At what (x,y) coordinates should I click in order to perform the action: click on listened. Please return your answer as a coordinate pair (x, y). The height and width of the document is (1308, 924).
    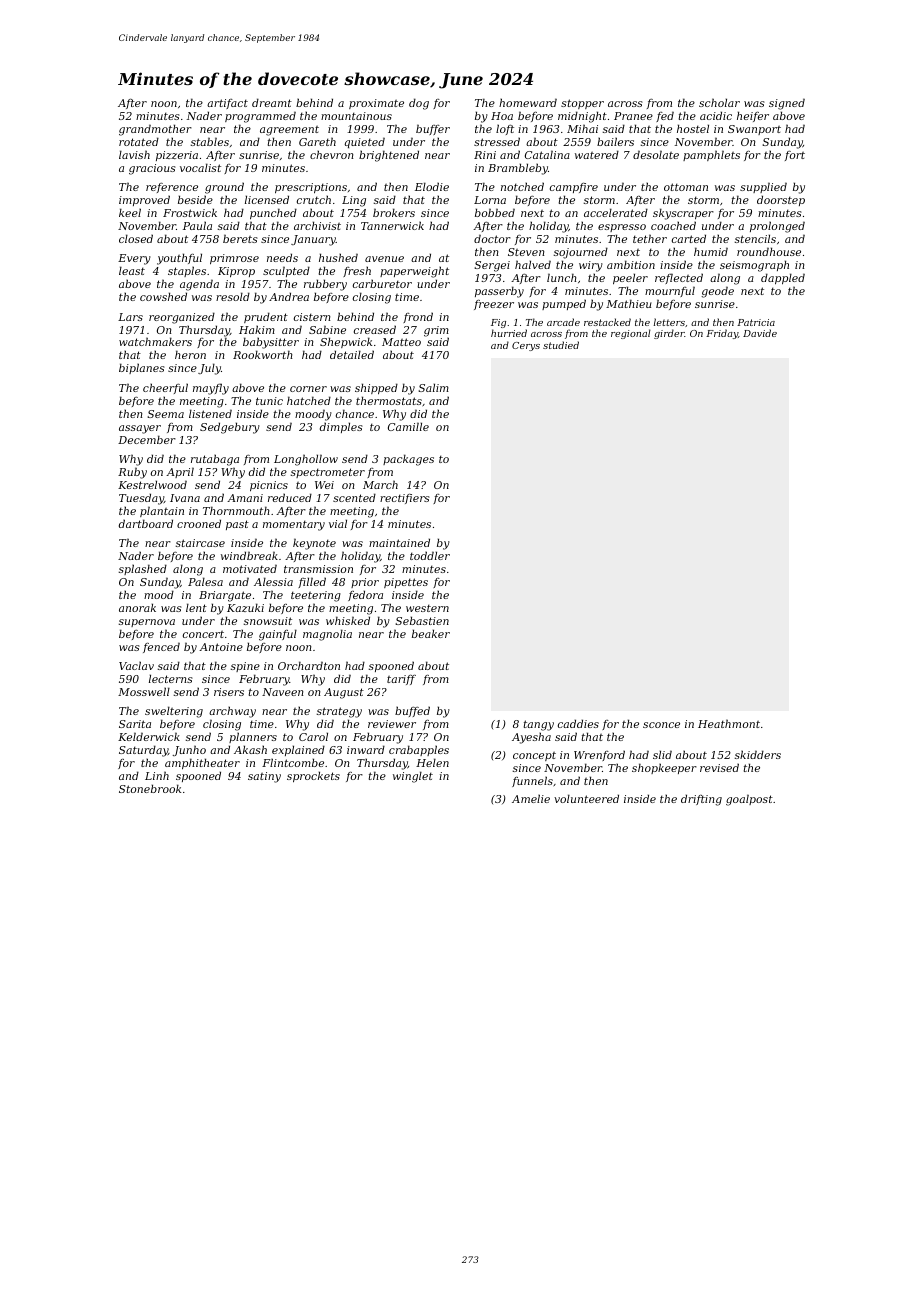
    Looking at the image, I should click on (210, 413).
